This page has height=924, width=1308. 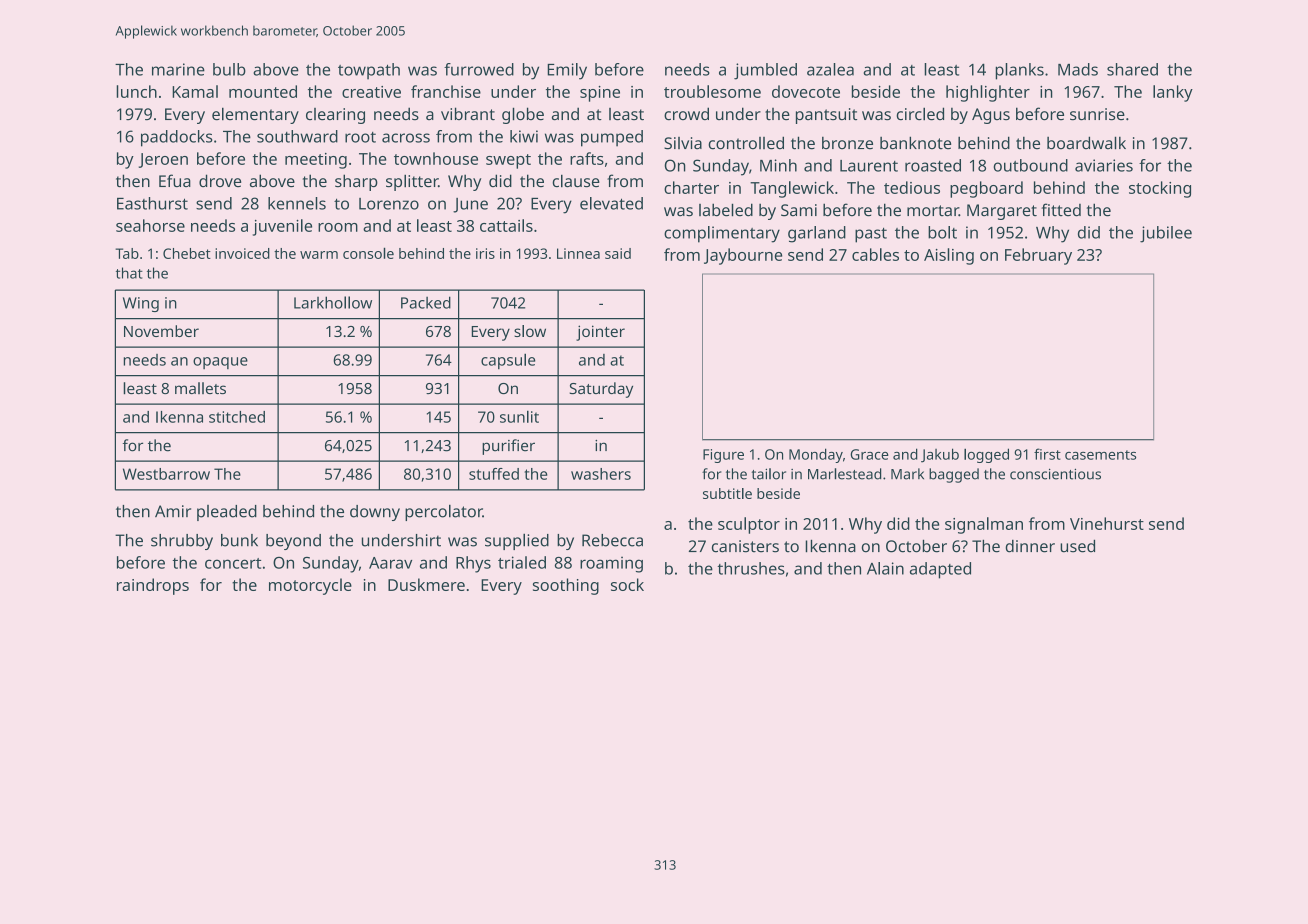 I want to click on Wing, so click(x=141, y=304).
